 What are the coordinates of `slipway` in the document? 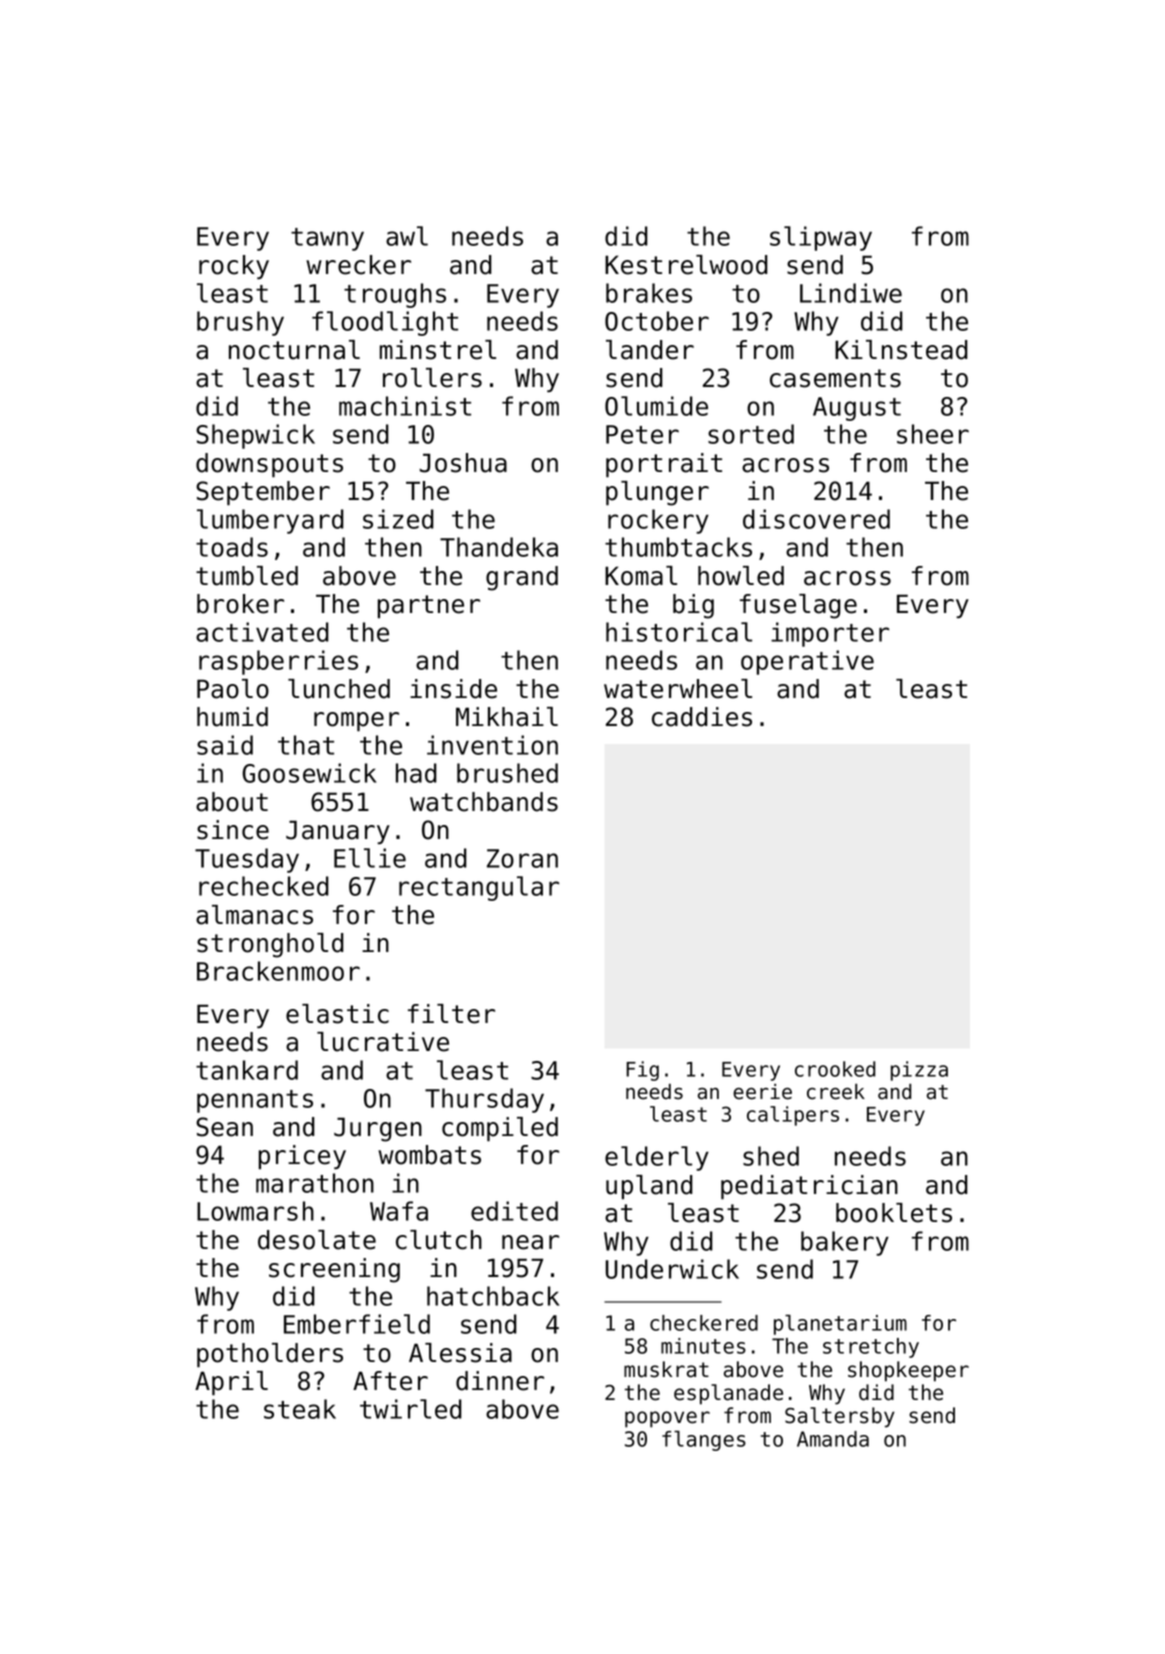 It's located at (821, 238).
